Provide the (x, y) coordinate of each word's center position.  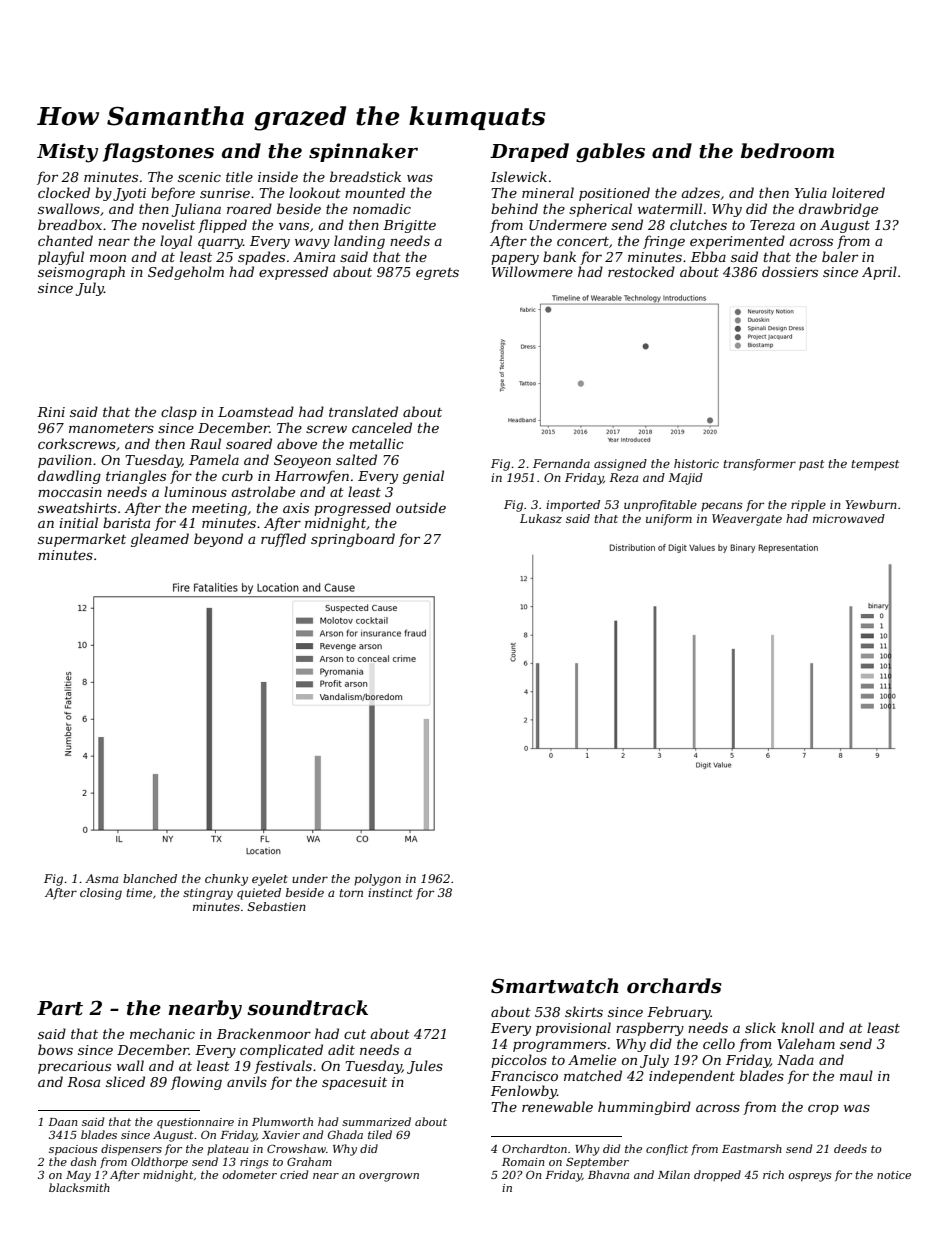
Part (60, 1008)
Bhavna (608, 1174)
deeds (850, 1148)
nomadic (382, 208)
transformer (759, 465)
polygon (377, 880)
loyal (176, 242)
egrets (437, 274)
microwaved (849, 518)
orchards (674, 986)
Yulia (811, 192)
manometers (111, 428)
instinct (390, 892)
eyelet (270, 880)
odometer (250, 1174)
